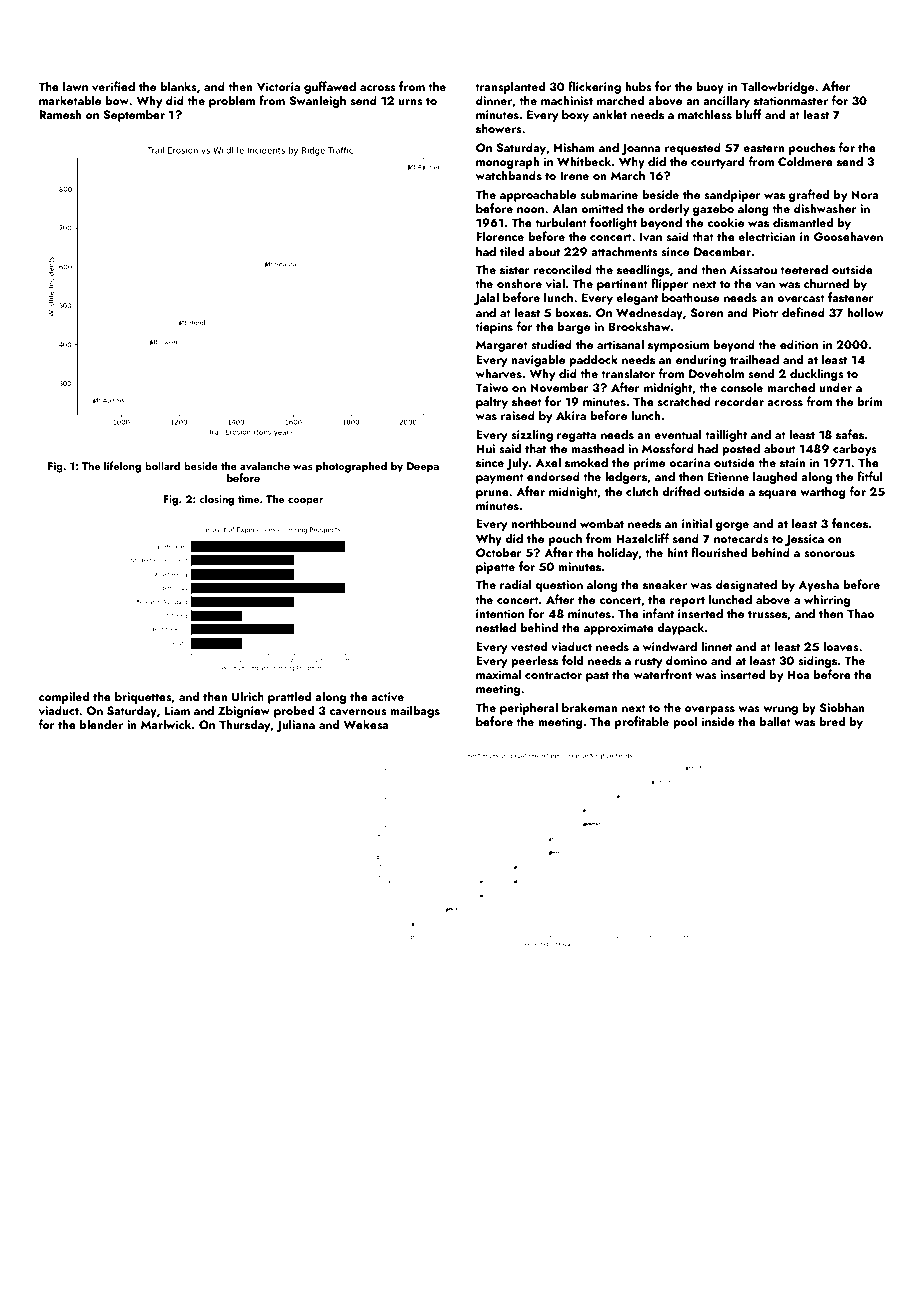 This screenshot has height=1308, width=924. Describe the element at coordinates (75, 86) in the screenshot. I see `lawn` at that location.
